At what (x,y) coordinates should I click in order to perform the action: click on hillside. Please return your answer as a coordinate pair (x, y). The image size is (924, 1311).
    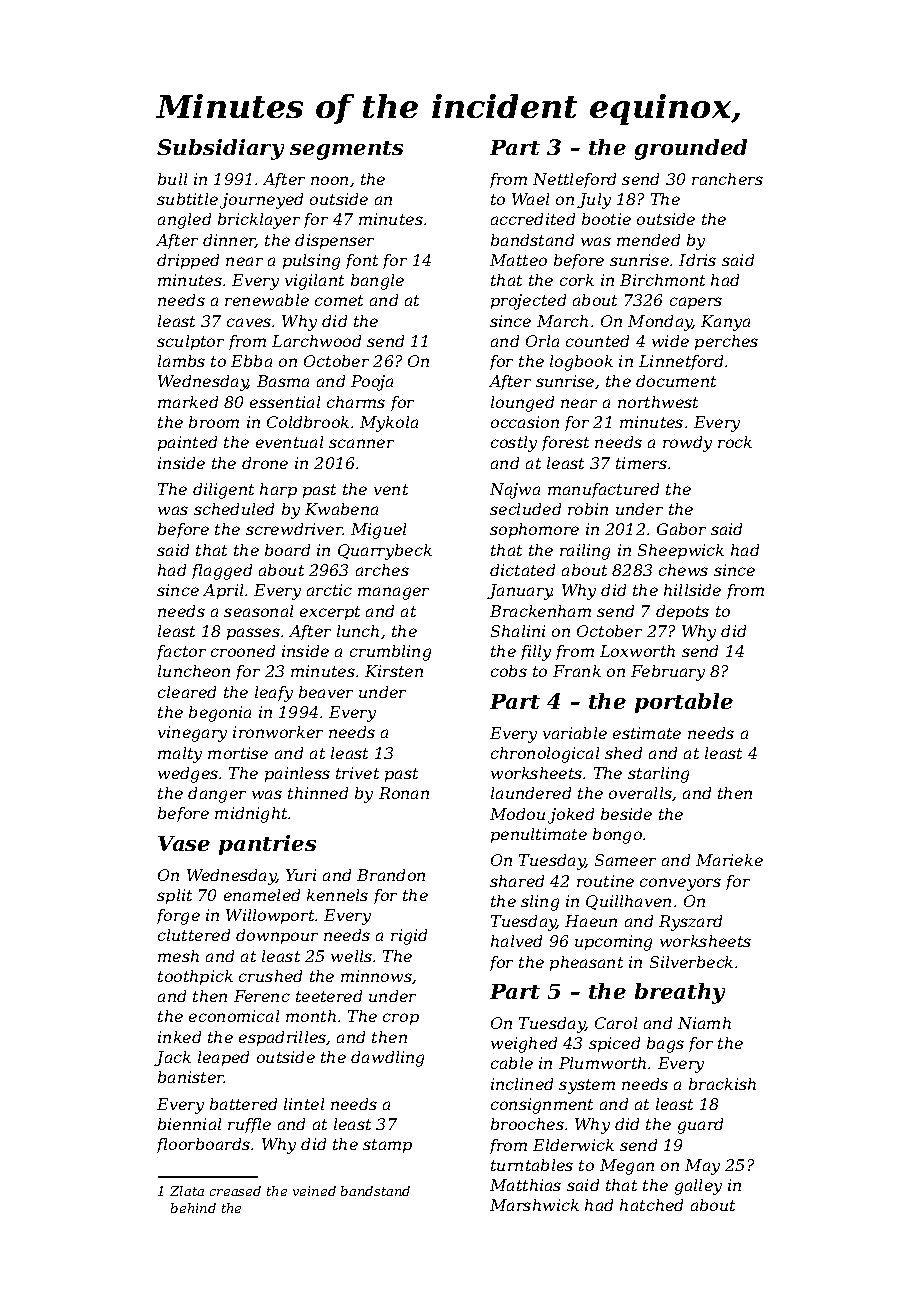
    Looking at the image, I should click on (692, 590).
